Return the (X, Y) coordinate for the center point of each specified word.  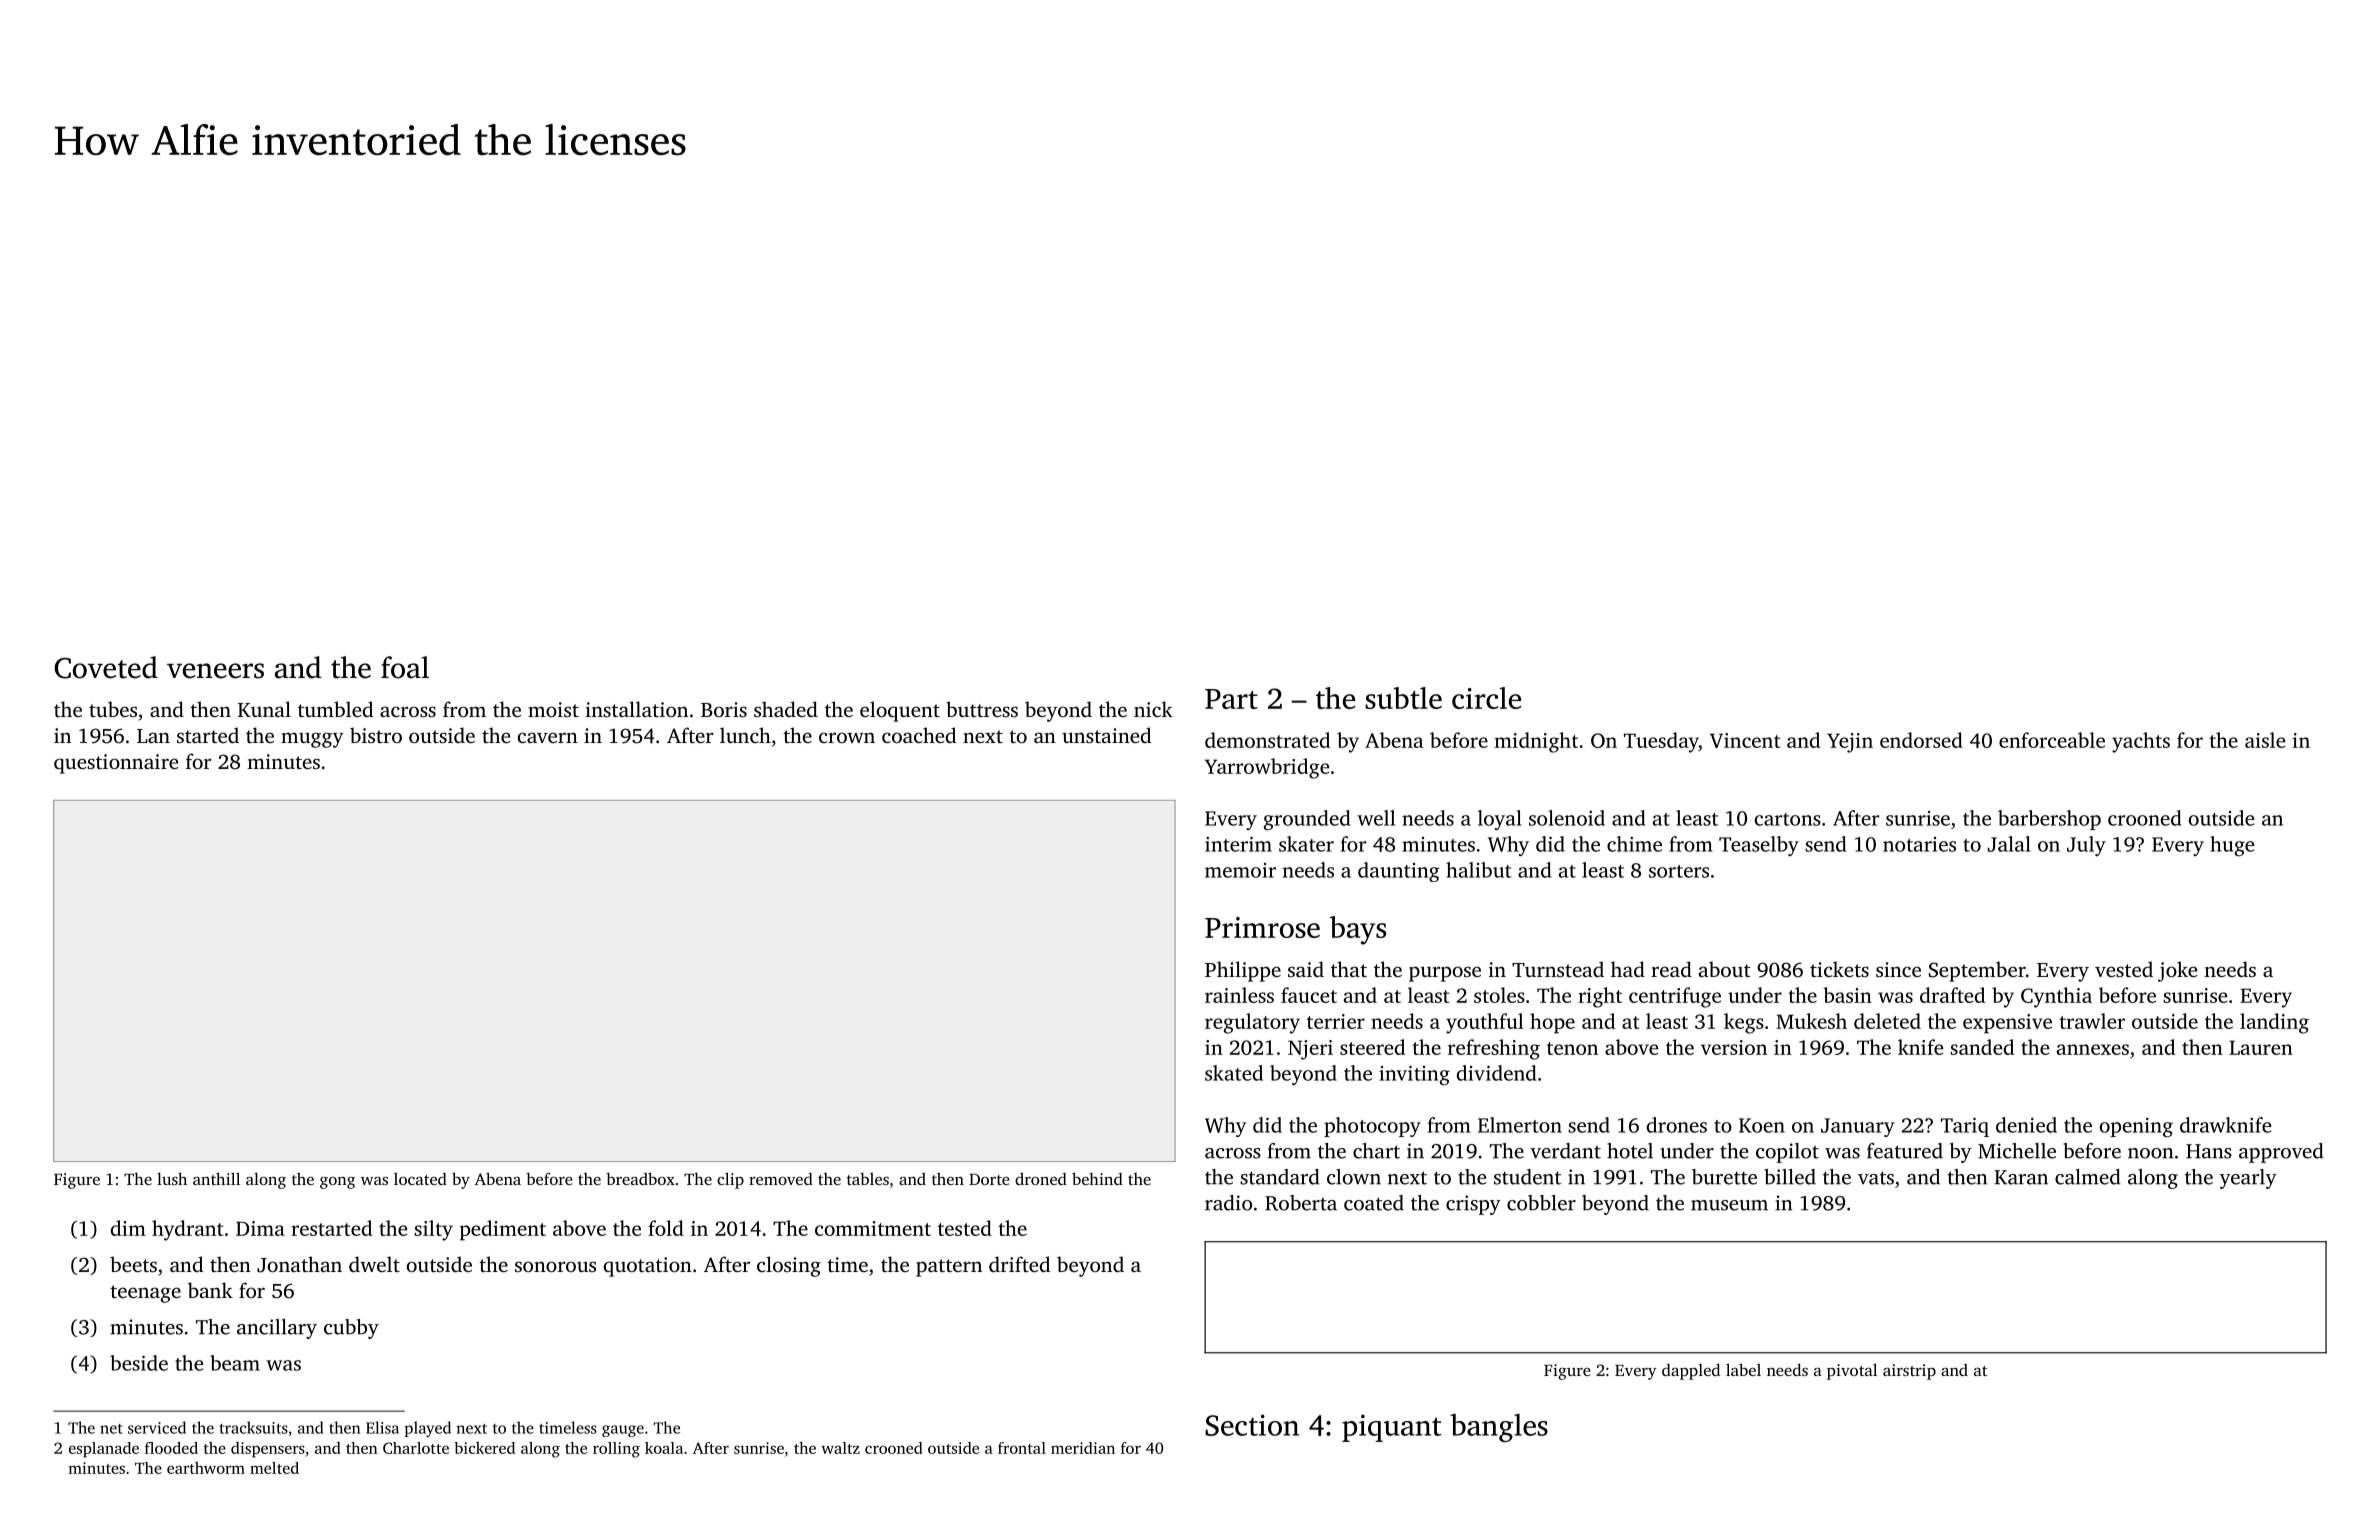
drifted (1019, 1264)
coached (919, 735)
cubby (351, 1329)
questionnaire (116, 764)
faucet (1309, 995)
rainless (1239, 995)
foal (405, 667)
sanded (1982, 1047)
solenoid (1567, 818)
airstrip (1909, 1372)
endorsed (1921, 740)
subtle (1403, 698)
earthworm (206, 1468)
